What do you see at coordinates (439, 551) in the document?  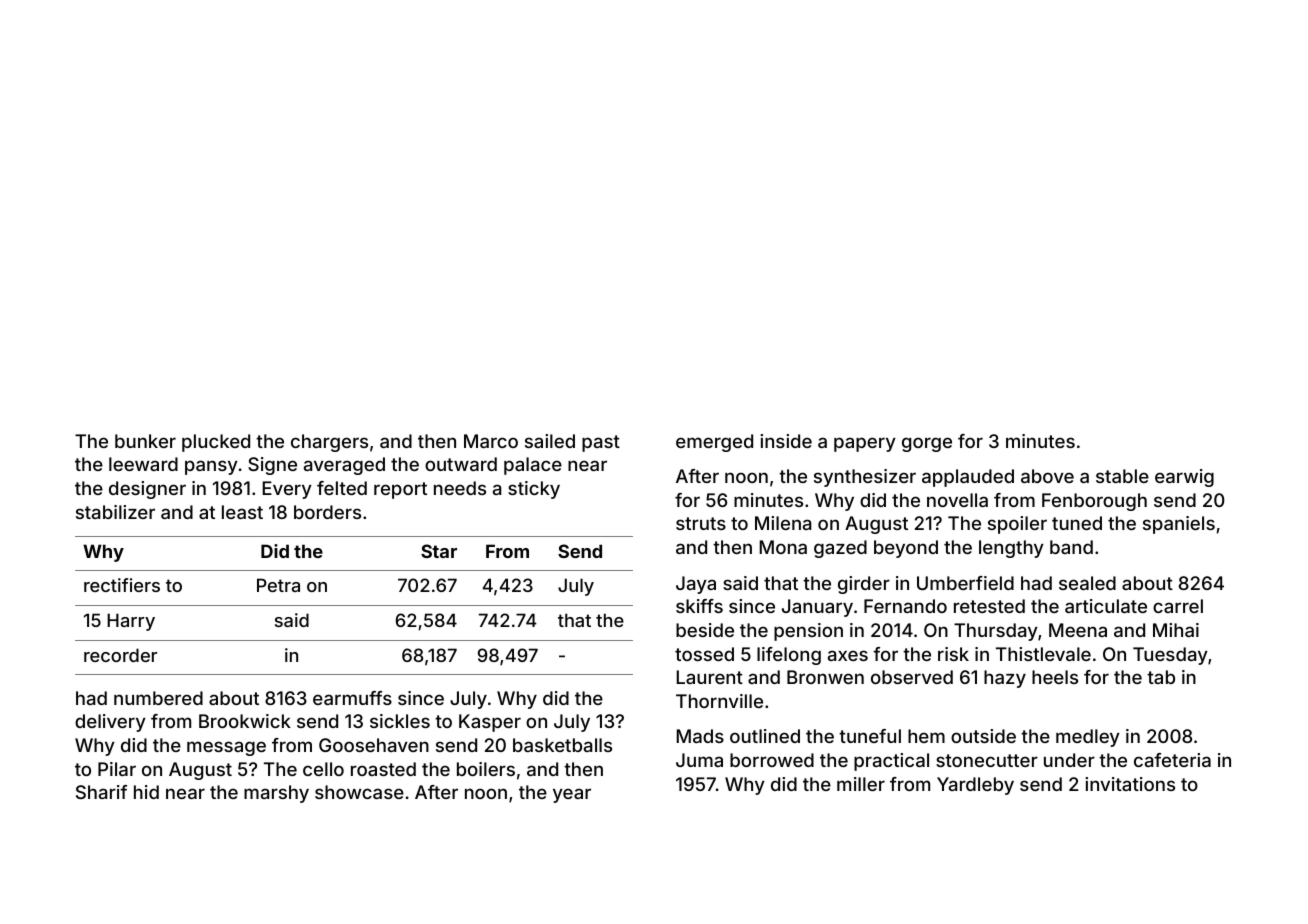 I see `Star` at bounding box center [439, 551].
